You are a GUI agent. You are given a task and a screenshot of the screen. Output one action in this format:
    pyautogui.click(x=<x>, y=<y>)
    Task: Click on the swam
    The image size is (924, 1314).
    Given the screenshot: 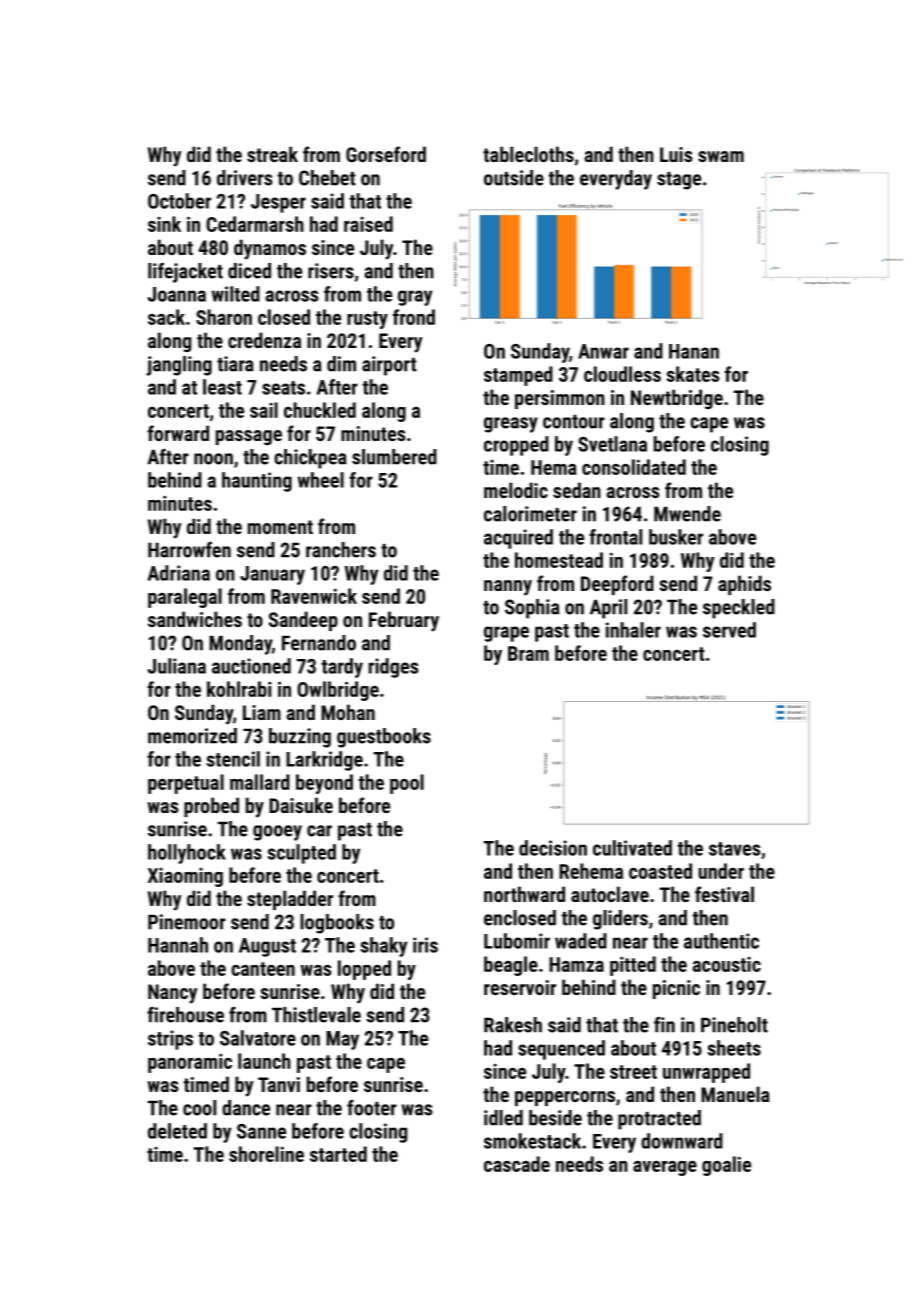 What is the action you would take?
    pyautogui.click(x=721, y=156)
